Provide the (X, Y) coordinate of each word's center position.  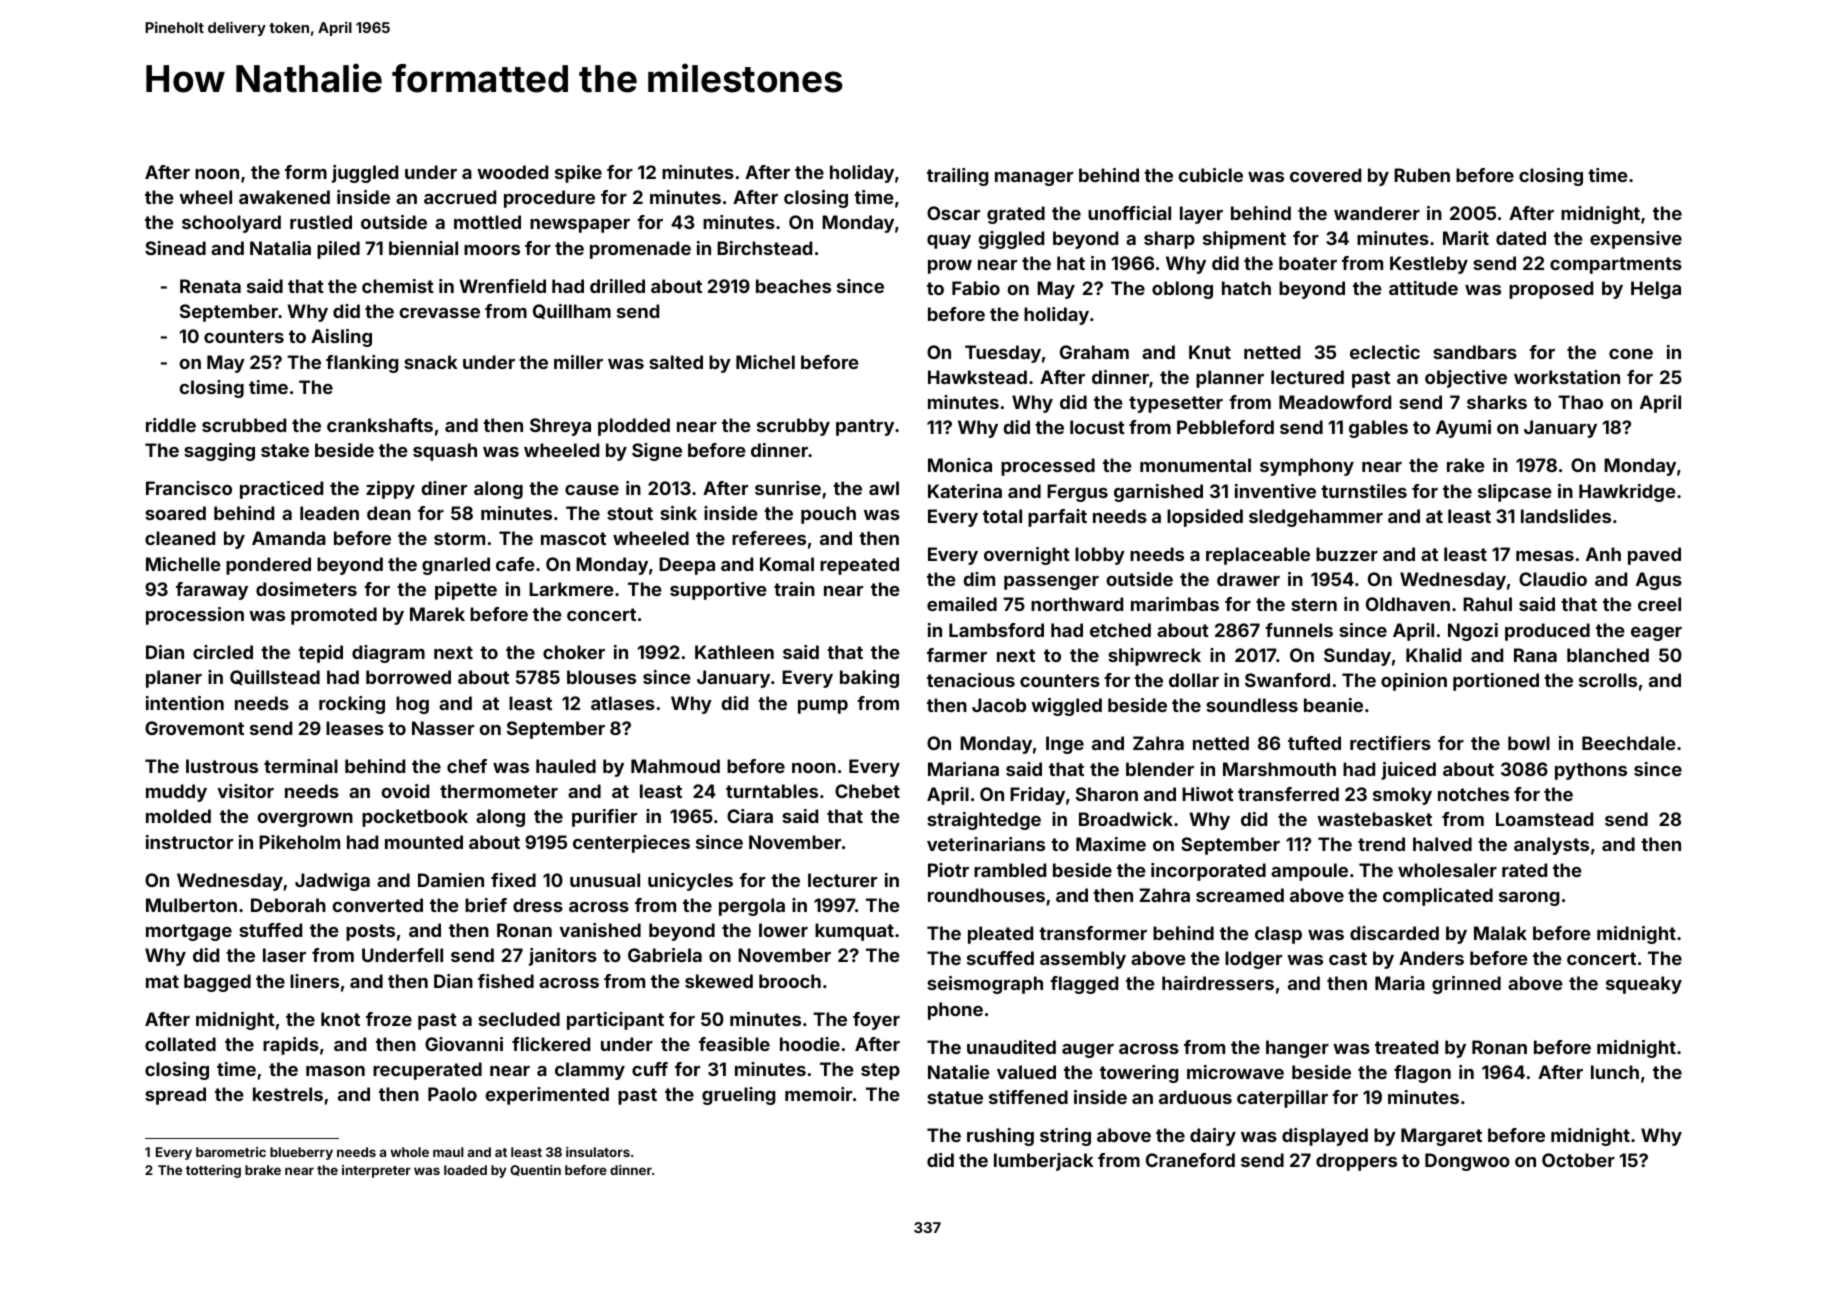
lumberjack (1044, 1162)
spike (578, 174)
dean (389, 513)
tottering (213, 1171)
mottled (487, 222)
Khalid (1433, 655)
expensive (1636, 240)
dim (979, 579)
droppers (1356, 1162)
